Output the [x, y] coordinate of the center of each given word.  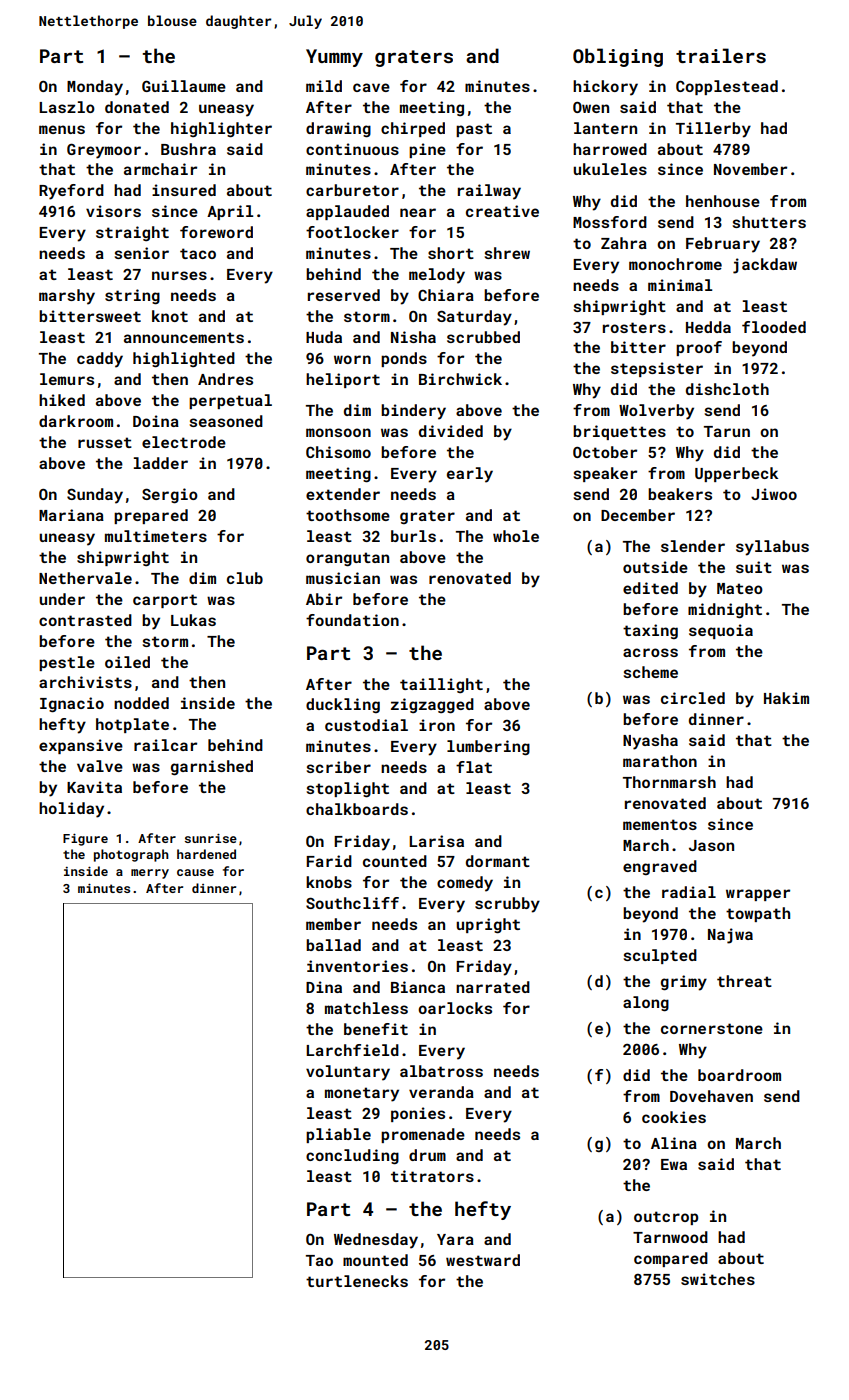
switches [718, 1279]
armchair [160, 169]
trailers [721, 55]
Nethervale [85, 578]
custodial [366, 725]
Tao [319, 1260]
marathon [660, 761]
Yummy [334, 58]
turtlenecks [357, 1281]
